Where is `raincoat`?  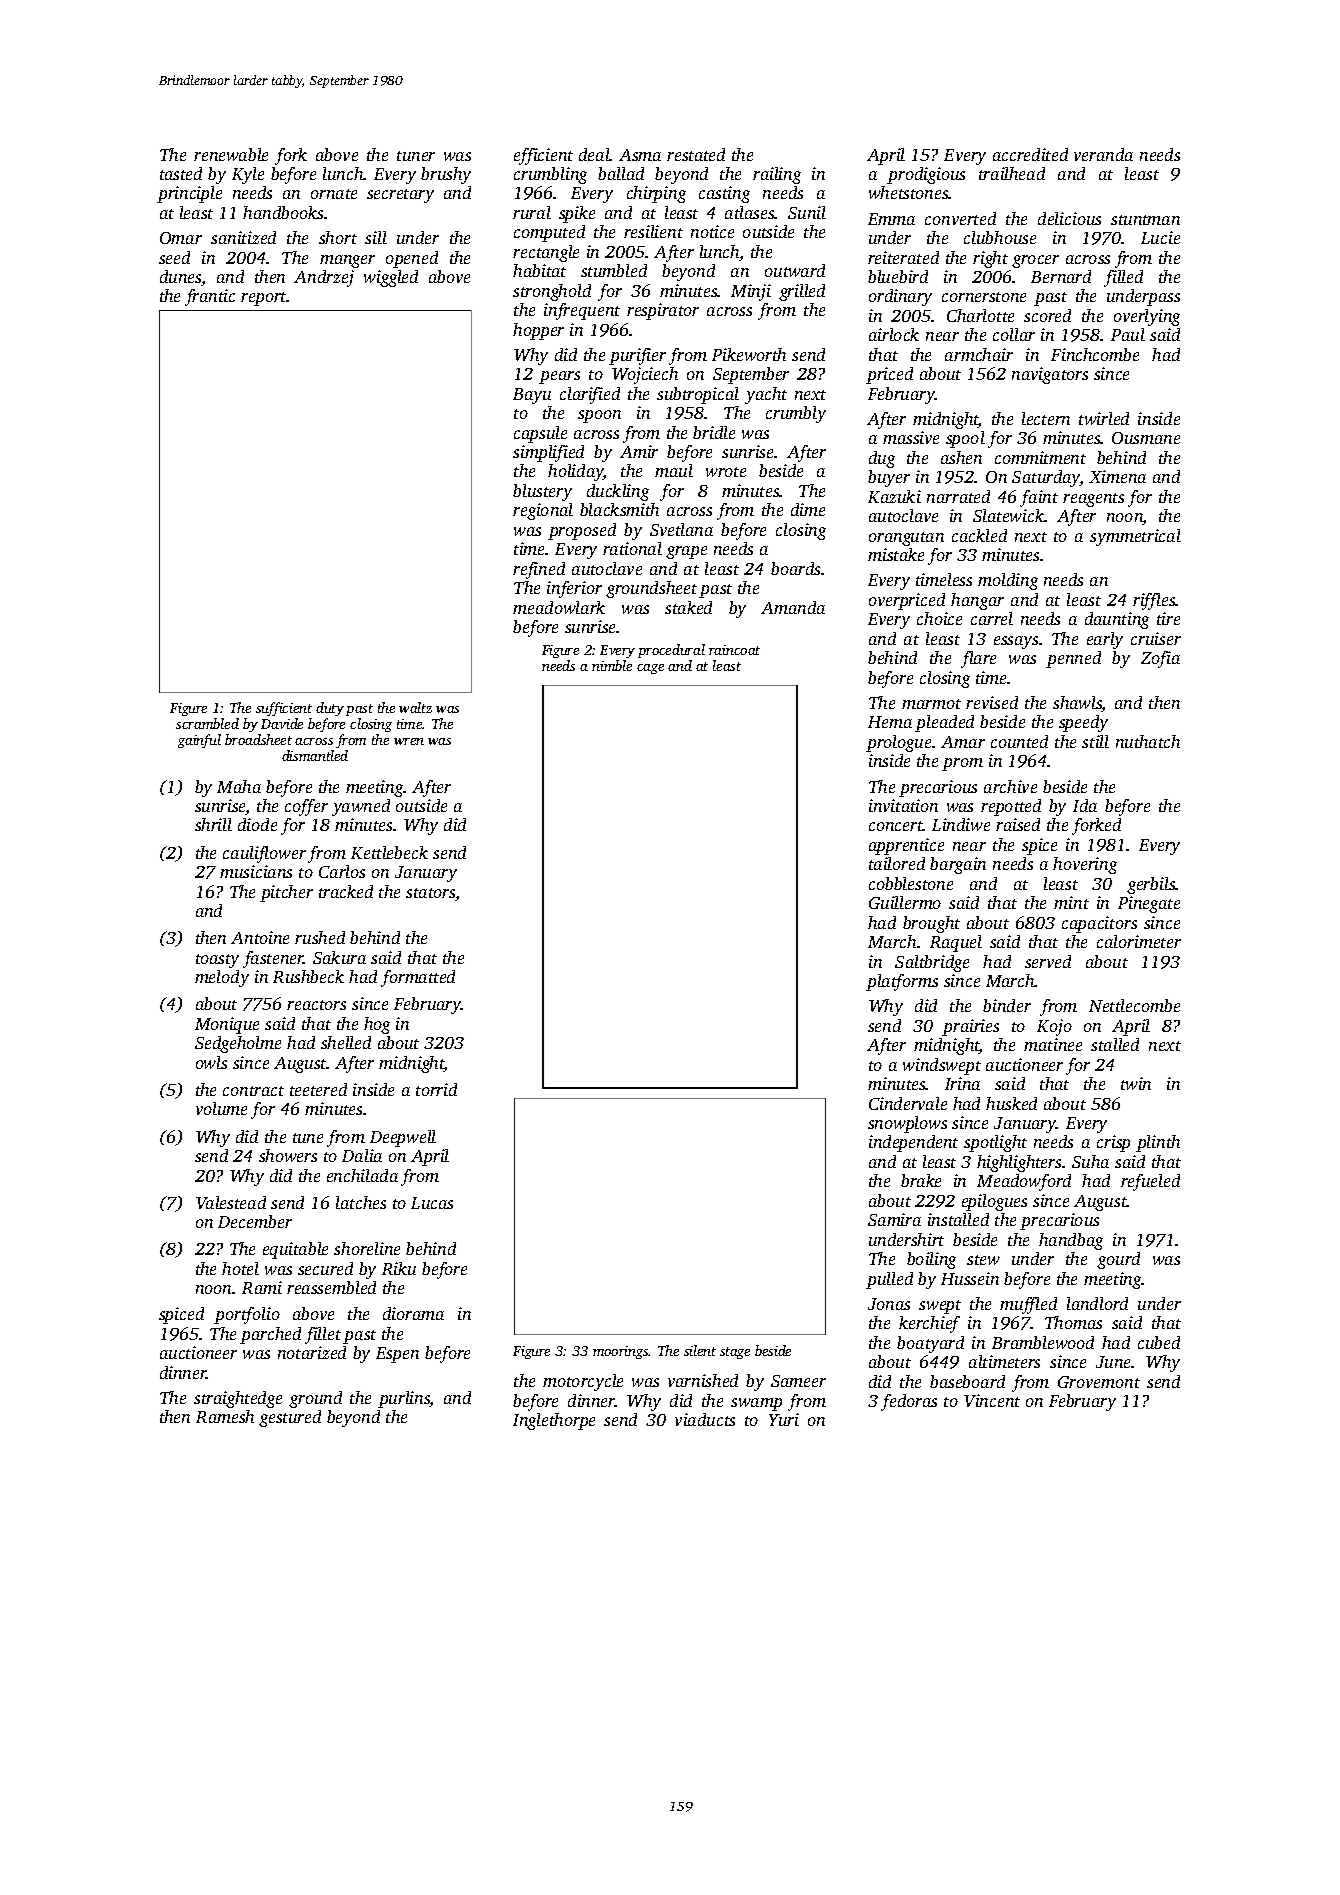
raincoat is located at coordinates (734, 650).
